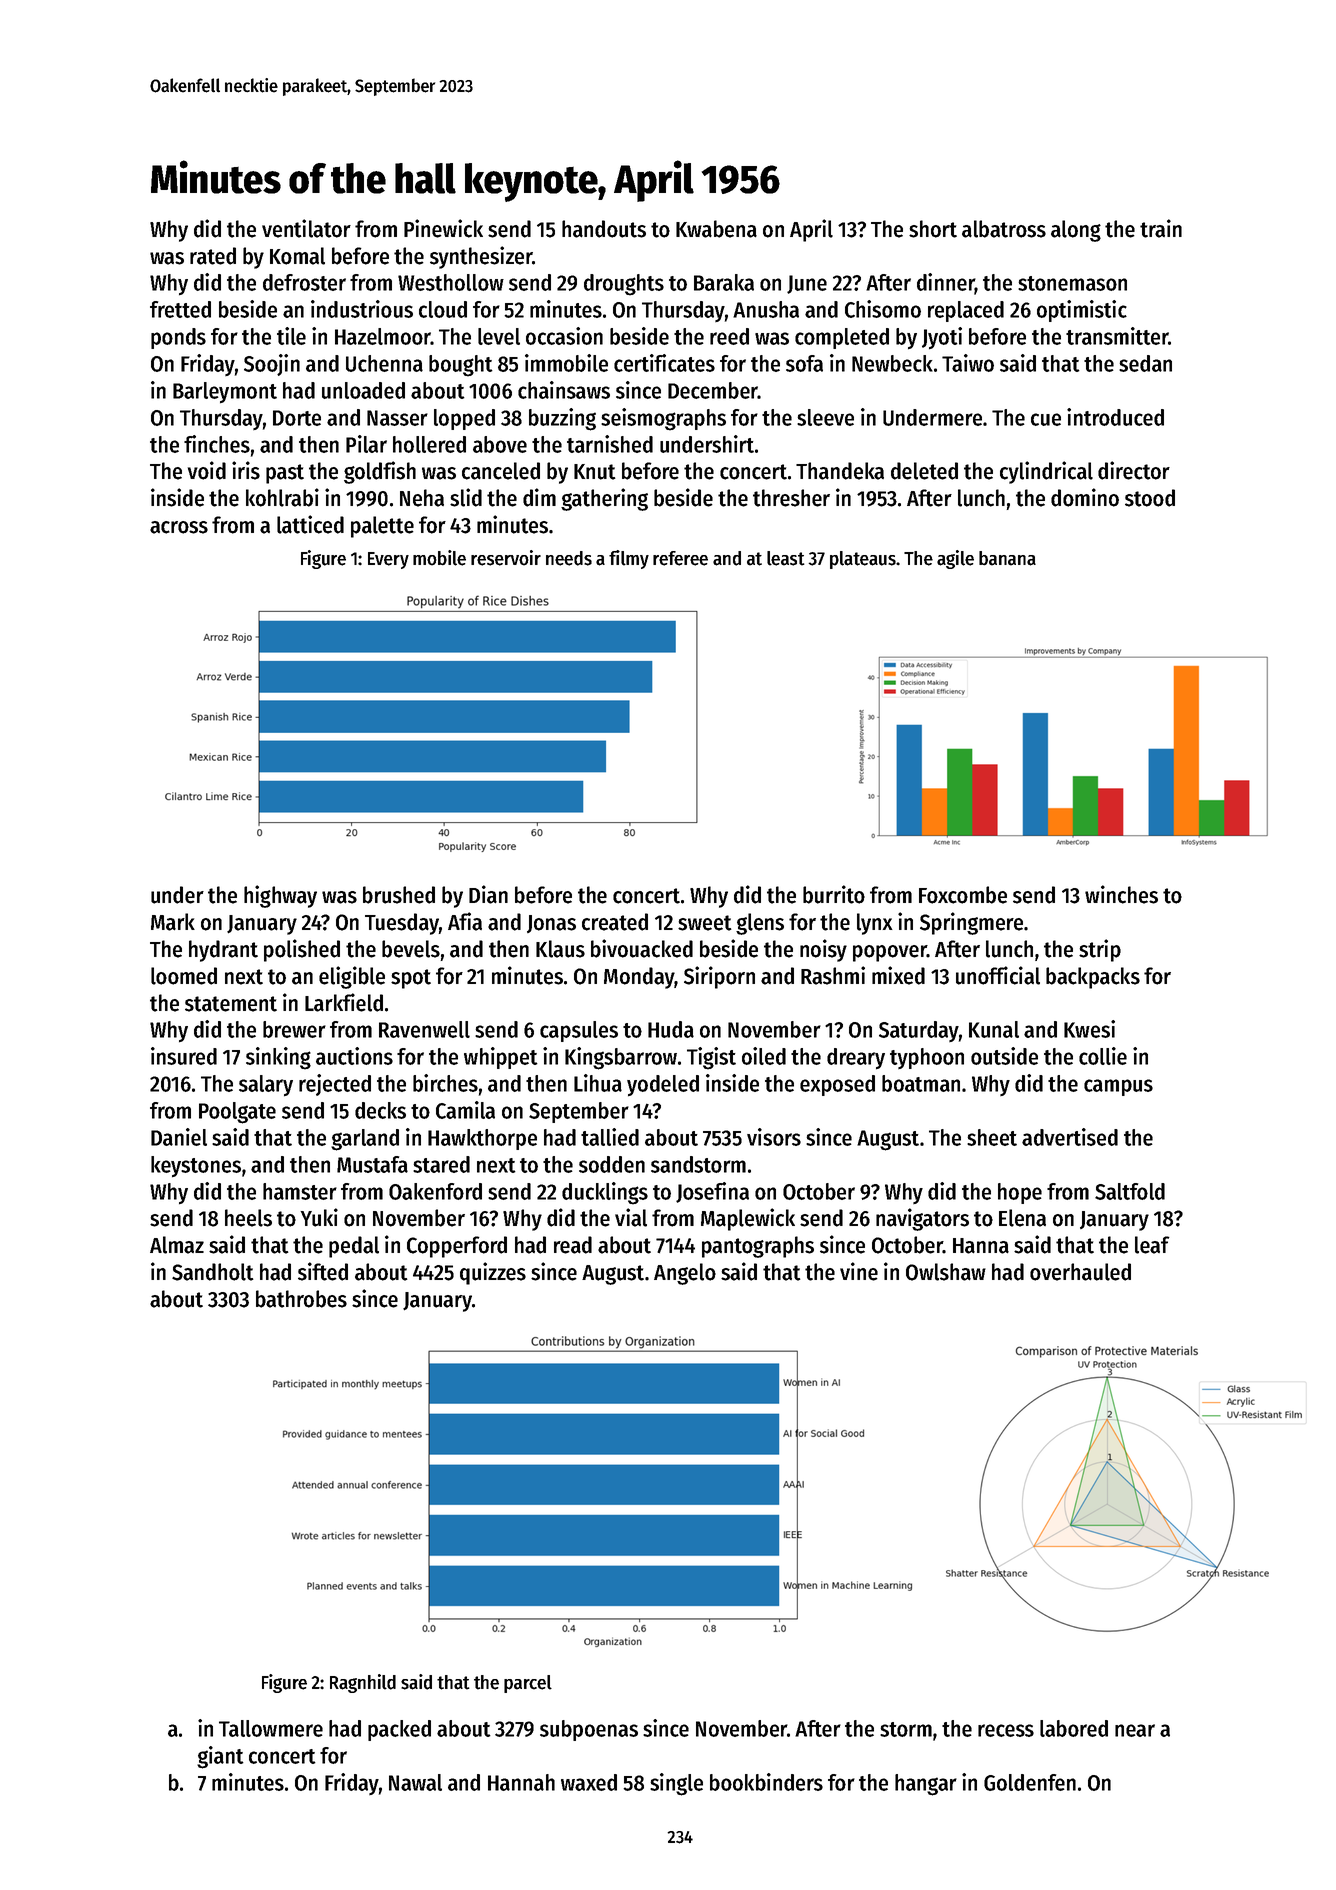  Describe the element at coordinates (248, 1218) in the screenshot. I see `heels` at that location.
